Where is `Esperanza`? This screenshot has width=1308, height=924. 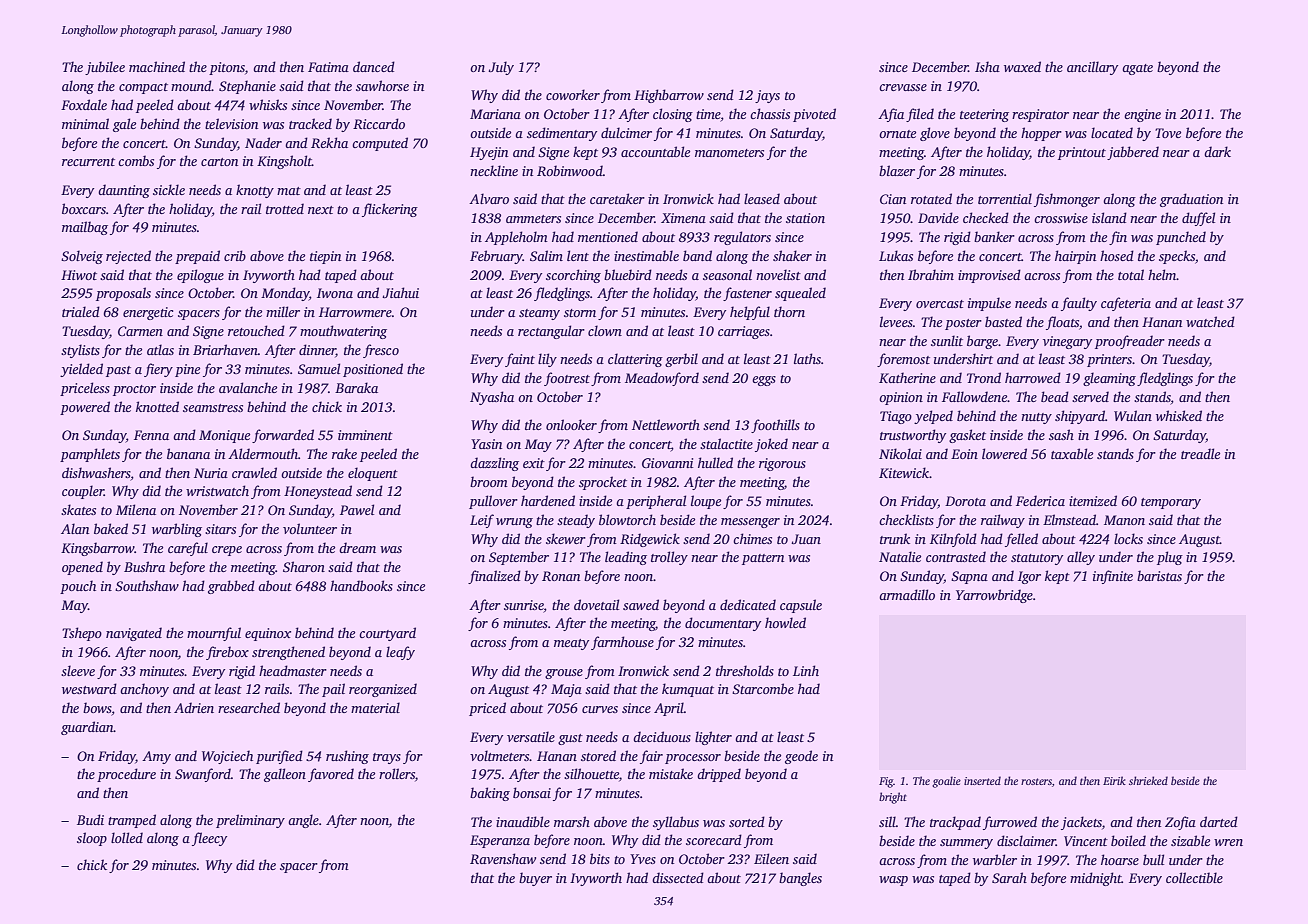 Esperanza is located at coordinates (500, 841).
